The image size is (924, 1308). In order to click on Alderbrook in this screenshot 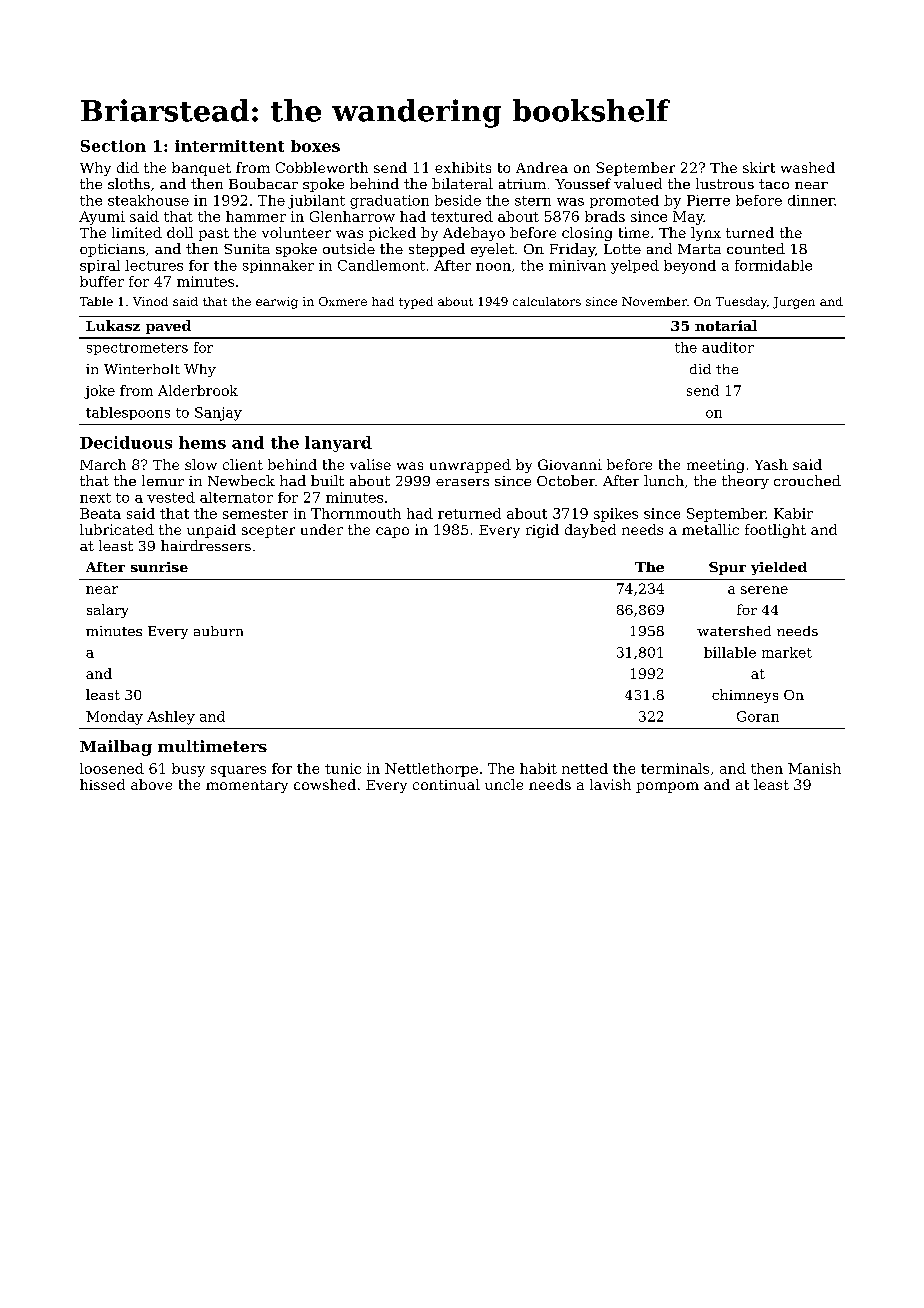, I will do `click(198, 390)`.
